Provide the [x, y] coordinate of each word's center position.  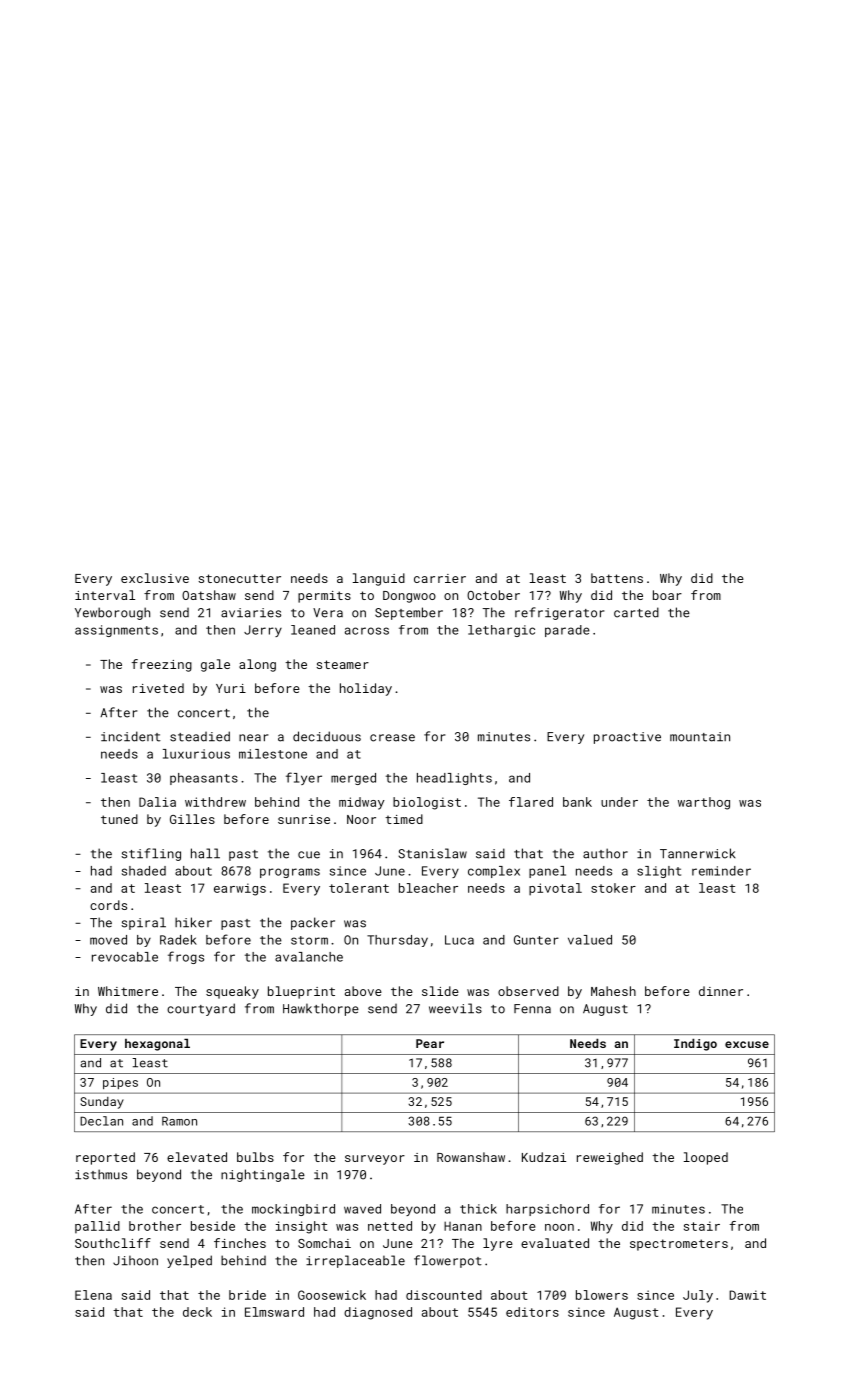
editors [532, 1312]
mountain [700, 737]
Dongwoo [409, 597]
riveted [158, 688]
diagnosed [378, 1313]
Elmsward [274, 1312]
